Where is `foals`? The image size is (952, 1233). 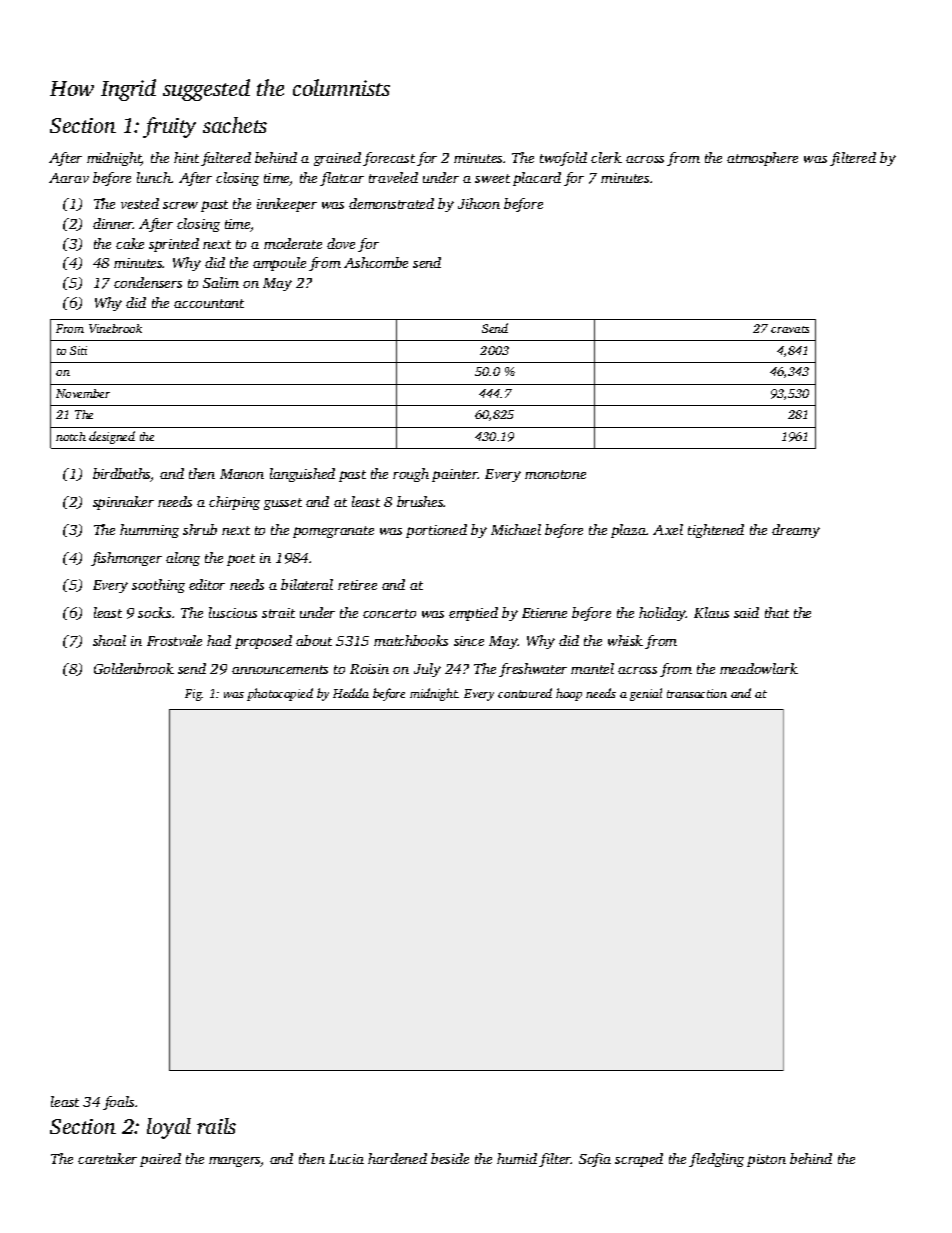
foals is located at coordinates (118, 1103).
